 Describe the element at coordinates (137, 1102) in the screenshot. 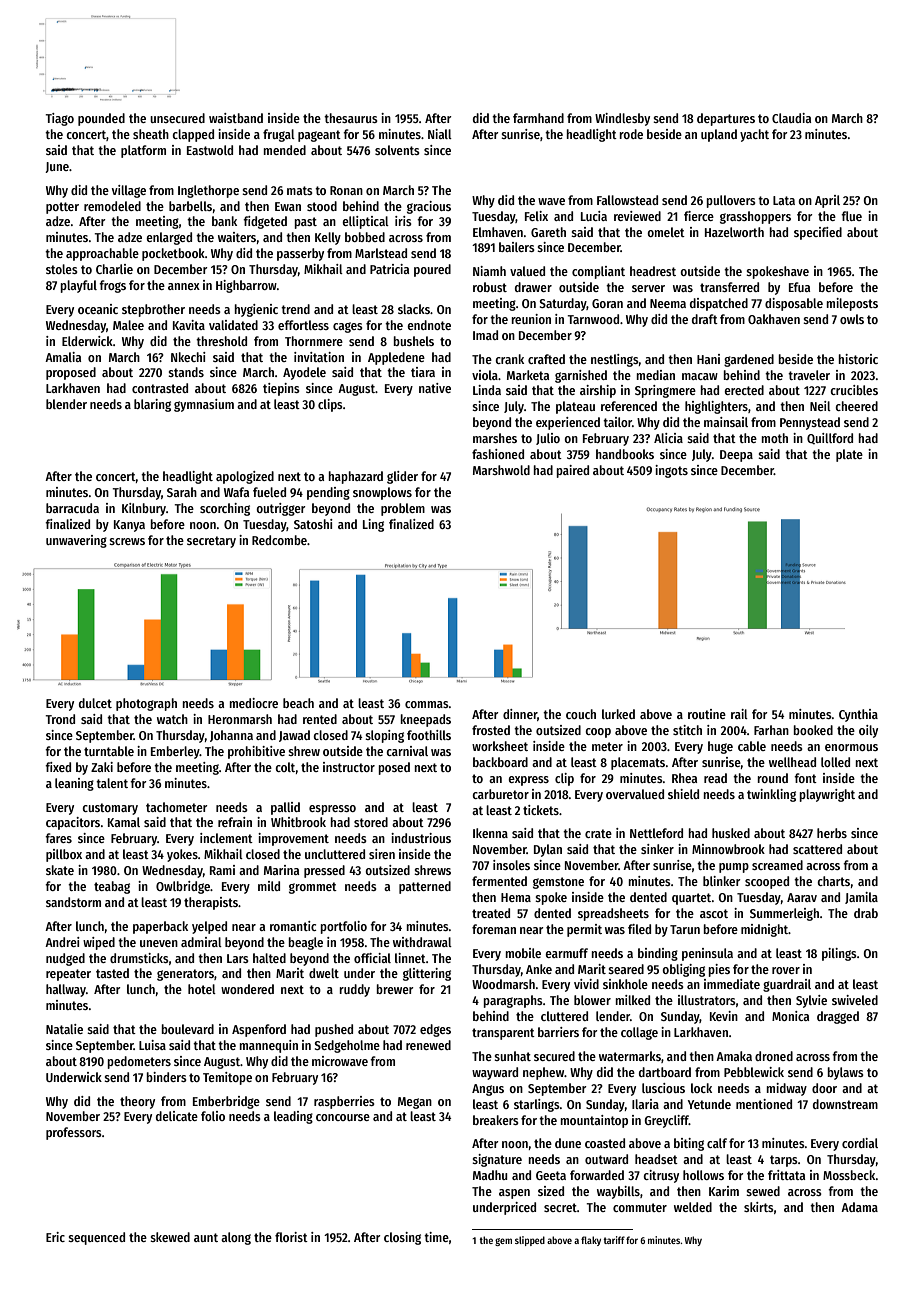

I see `theory` at that location.
